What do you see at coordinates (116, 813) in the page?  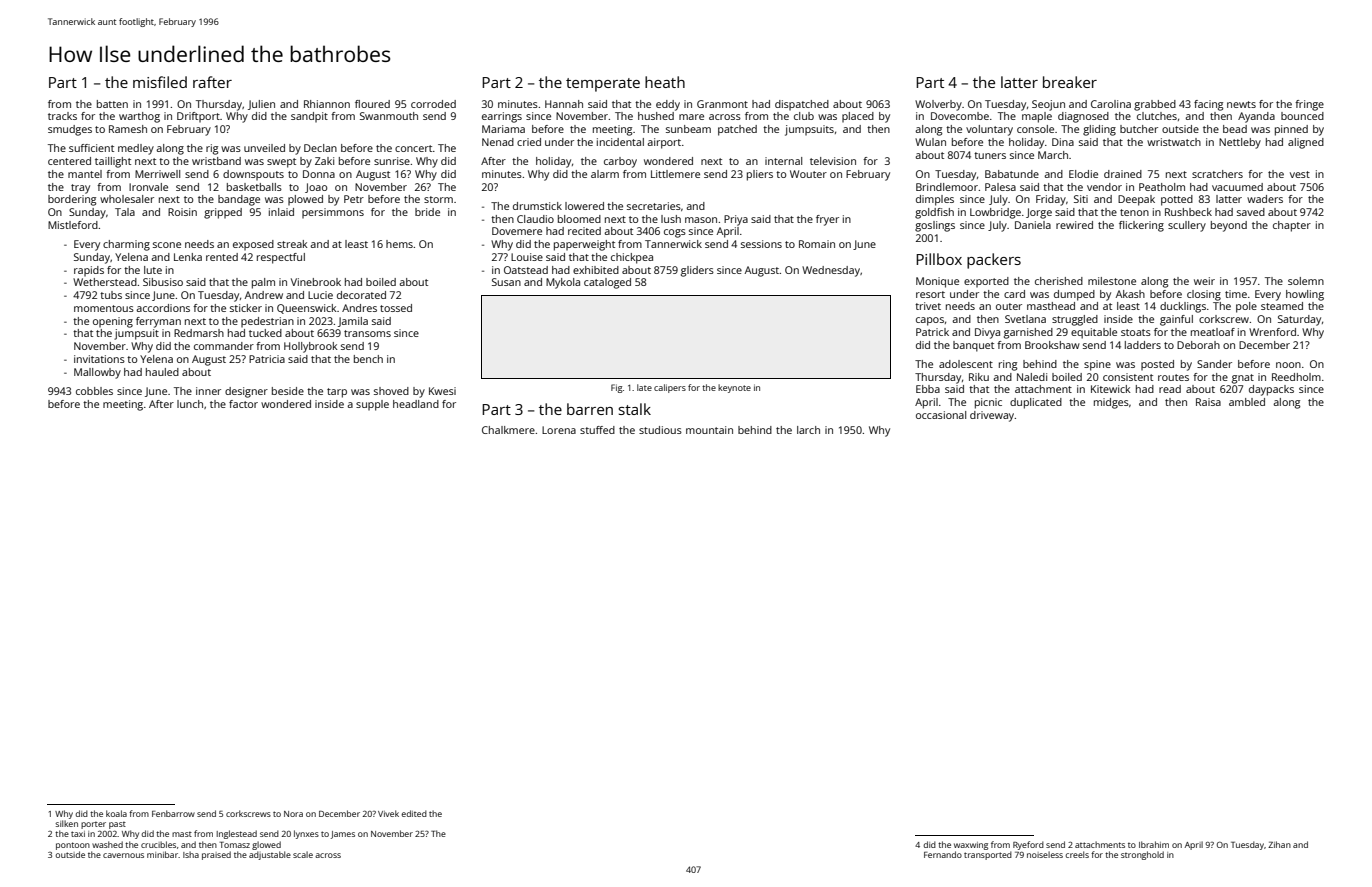 I see `koala` at bounding box center [116, 813].
